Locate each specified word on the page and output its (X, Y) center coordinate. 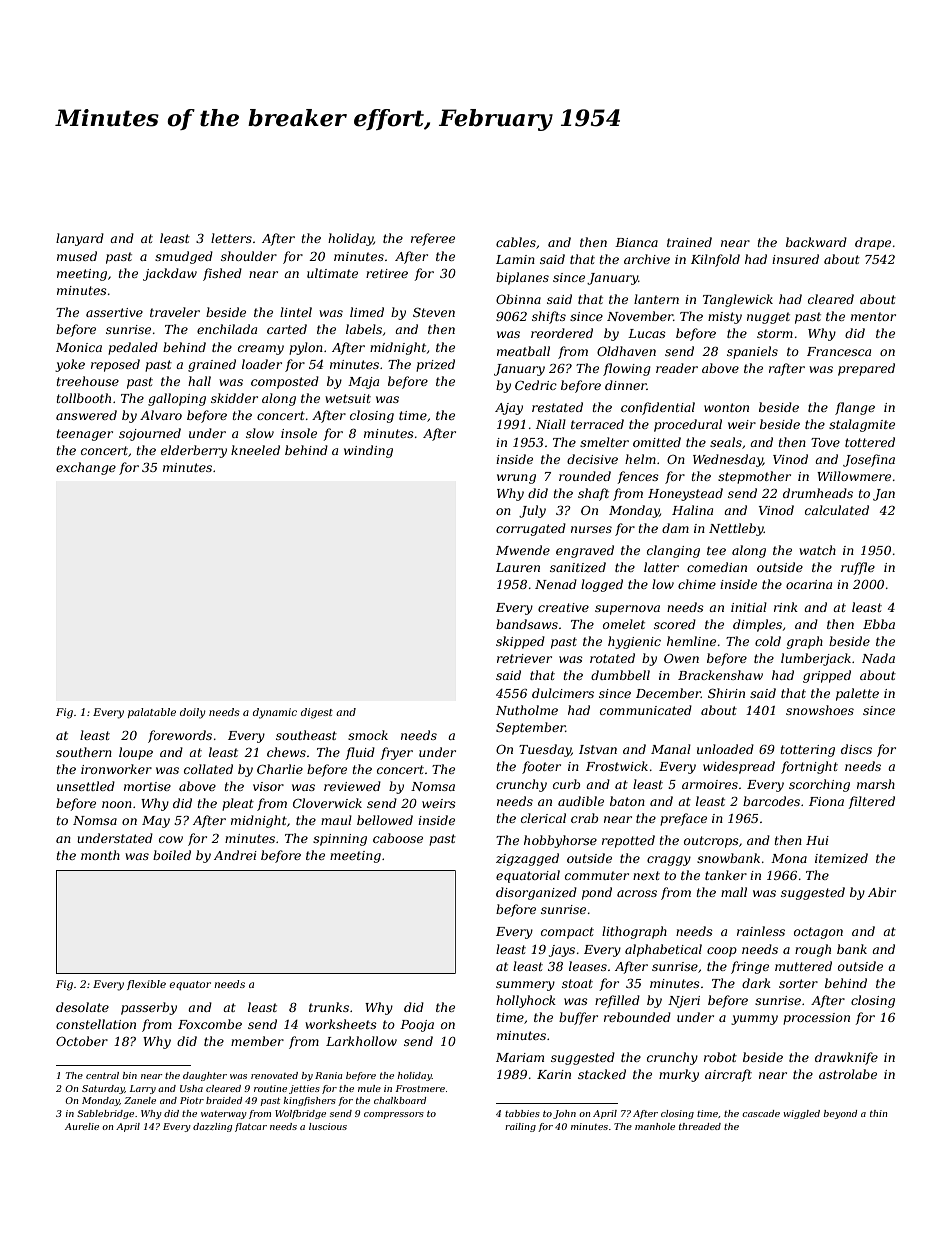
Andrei (235, 855)
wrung (516, 479)
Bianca (636, 242)
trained (689, 242)
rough (813, 950)
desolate (82, 1007)
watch (817, 550)
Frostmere (420, 1088)
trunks (329, 1007)
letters (231, 238)
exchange (86, 468)
